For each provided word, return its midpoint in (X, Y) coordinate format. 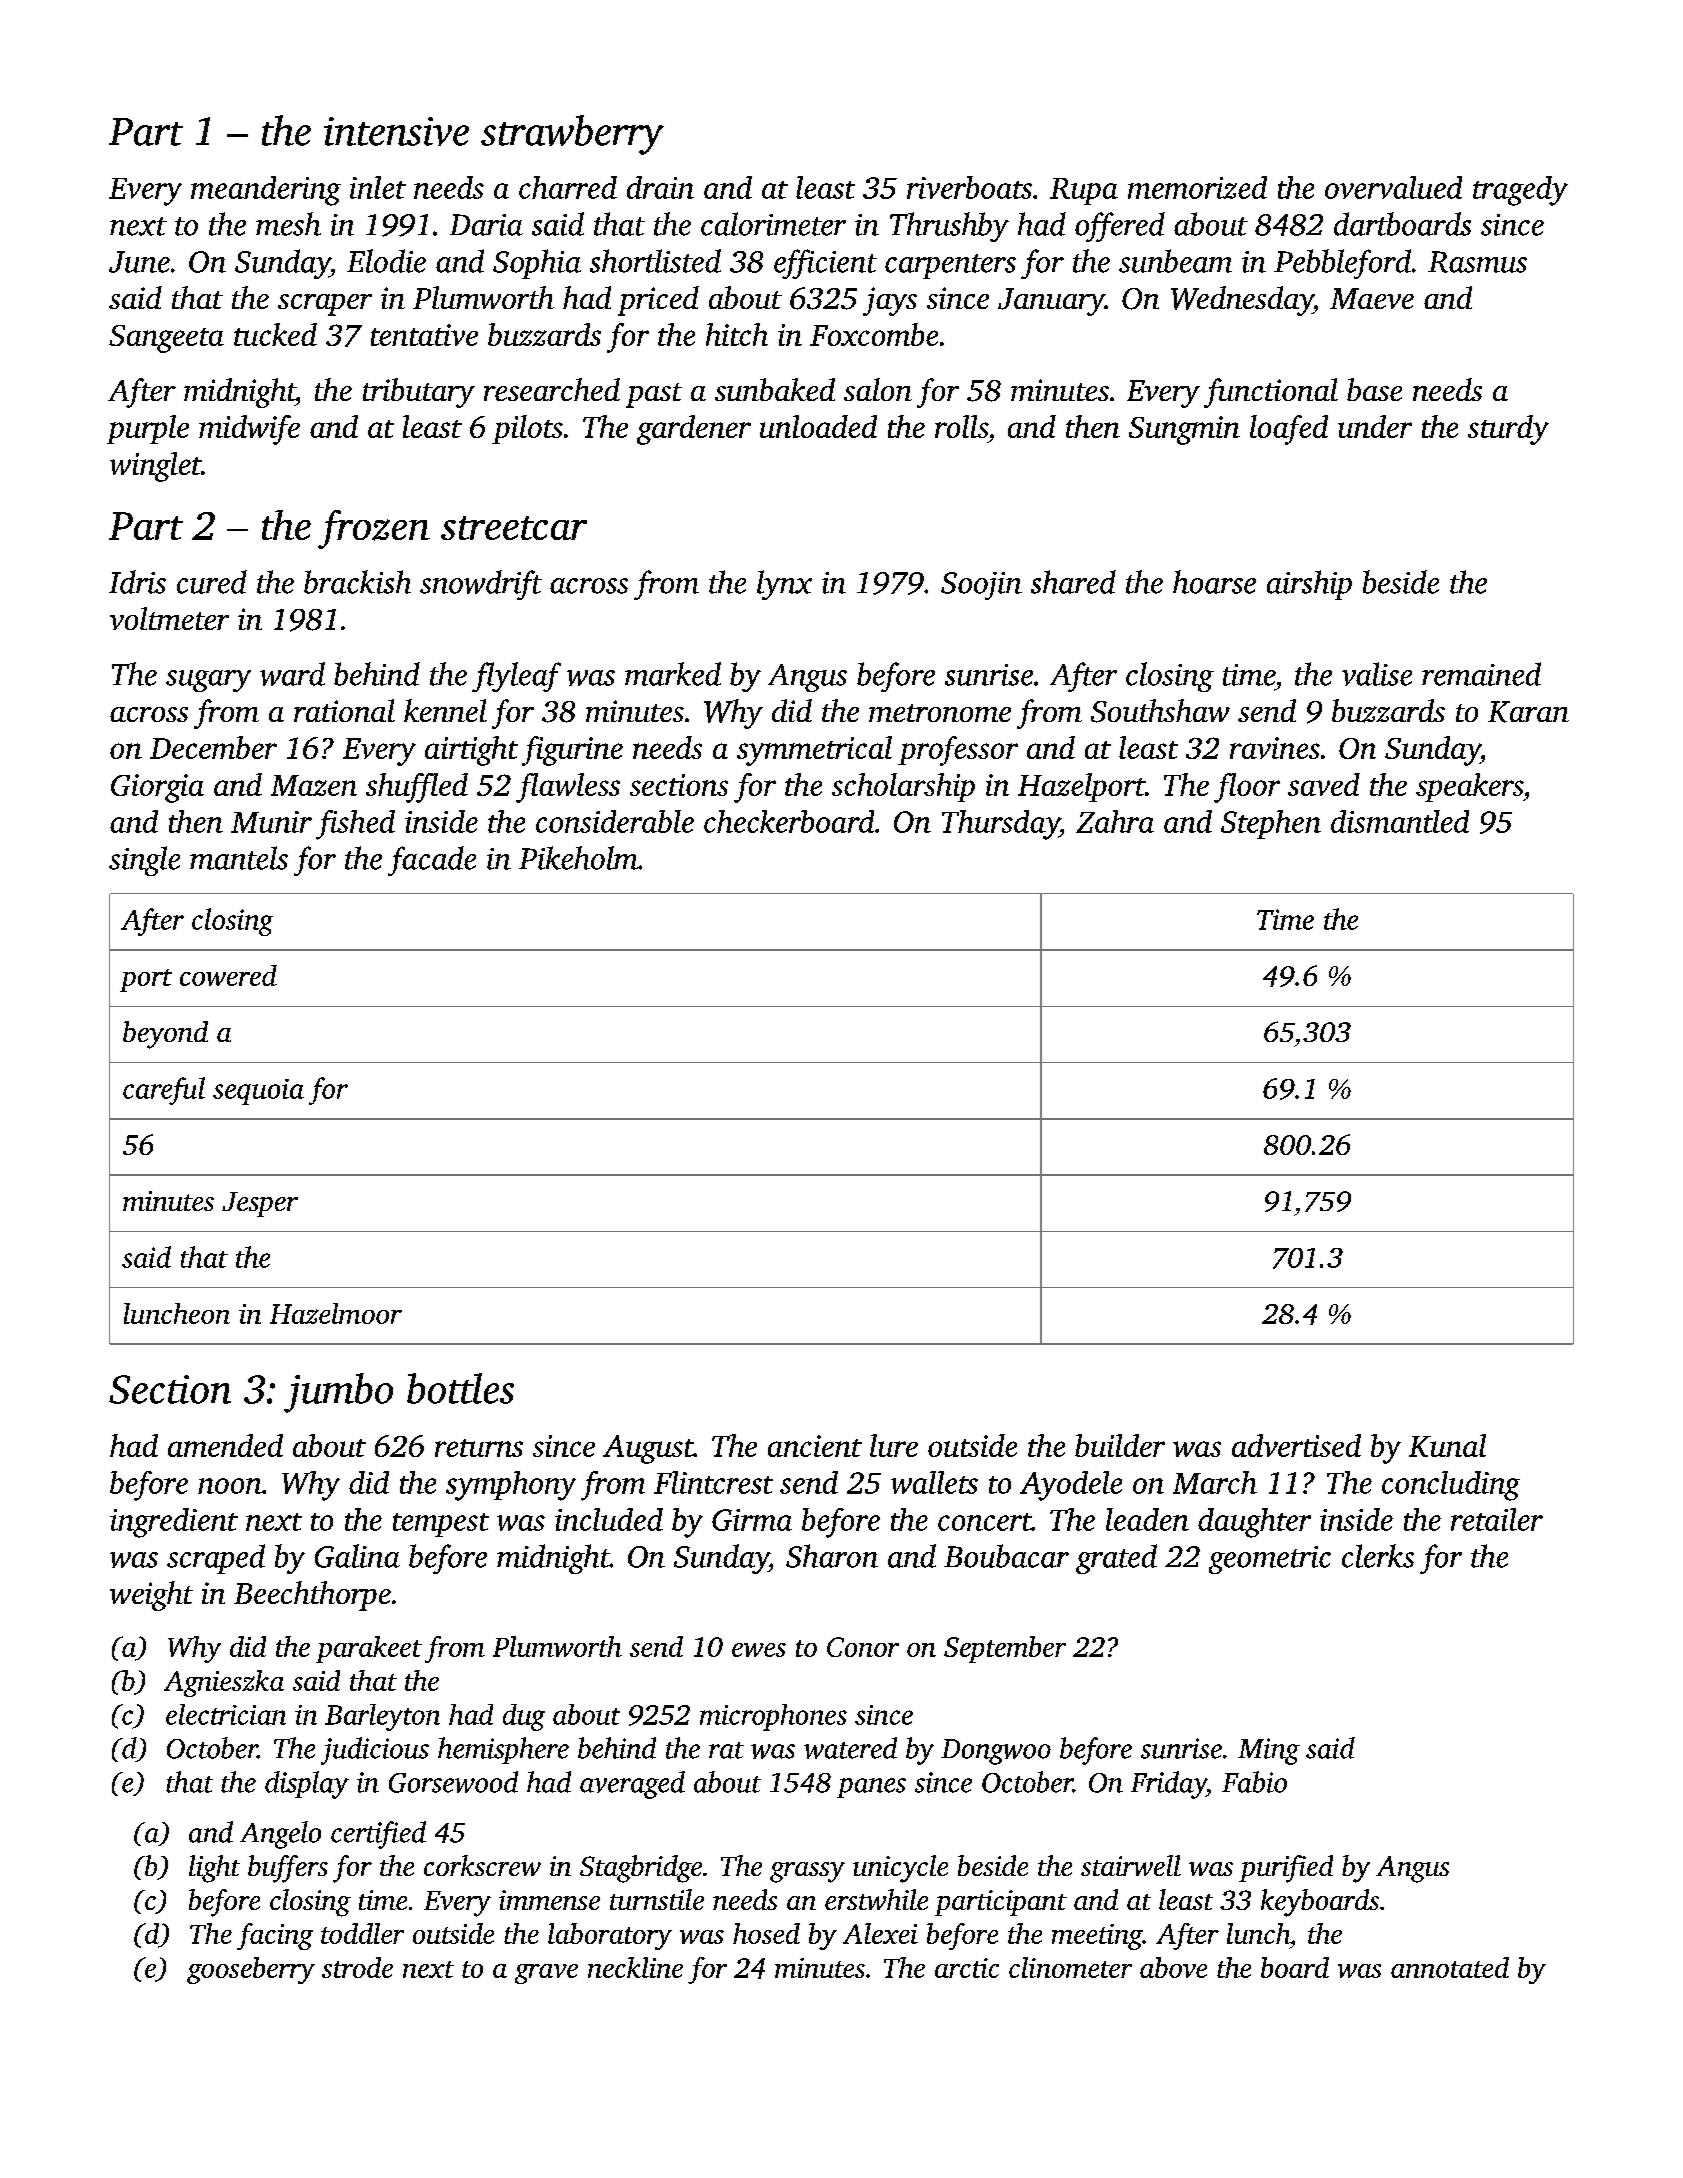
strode (357, 1967)
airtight (471, 751)
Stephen (1271, 824)
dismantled (1400, 821)
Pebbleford (1342, 264)
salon (878, 389)
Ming (1269, 1751)
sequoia (258, 1092)
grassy (807, 1872)
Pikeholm (578, 858)
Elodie (386, 261)
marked (673, 674)
